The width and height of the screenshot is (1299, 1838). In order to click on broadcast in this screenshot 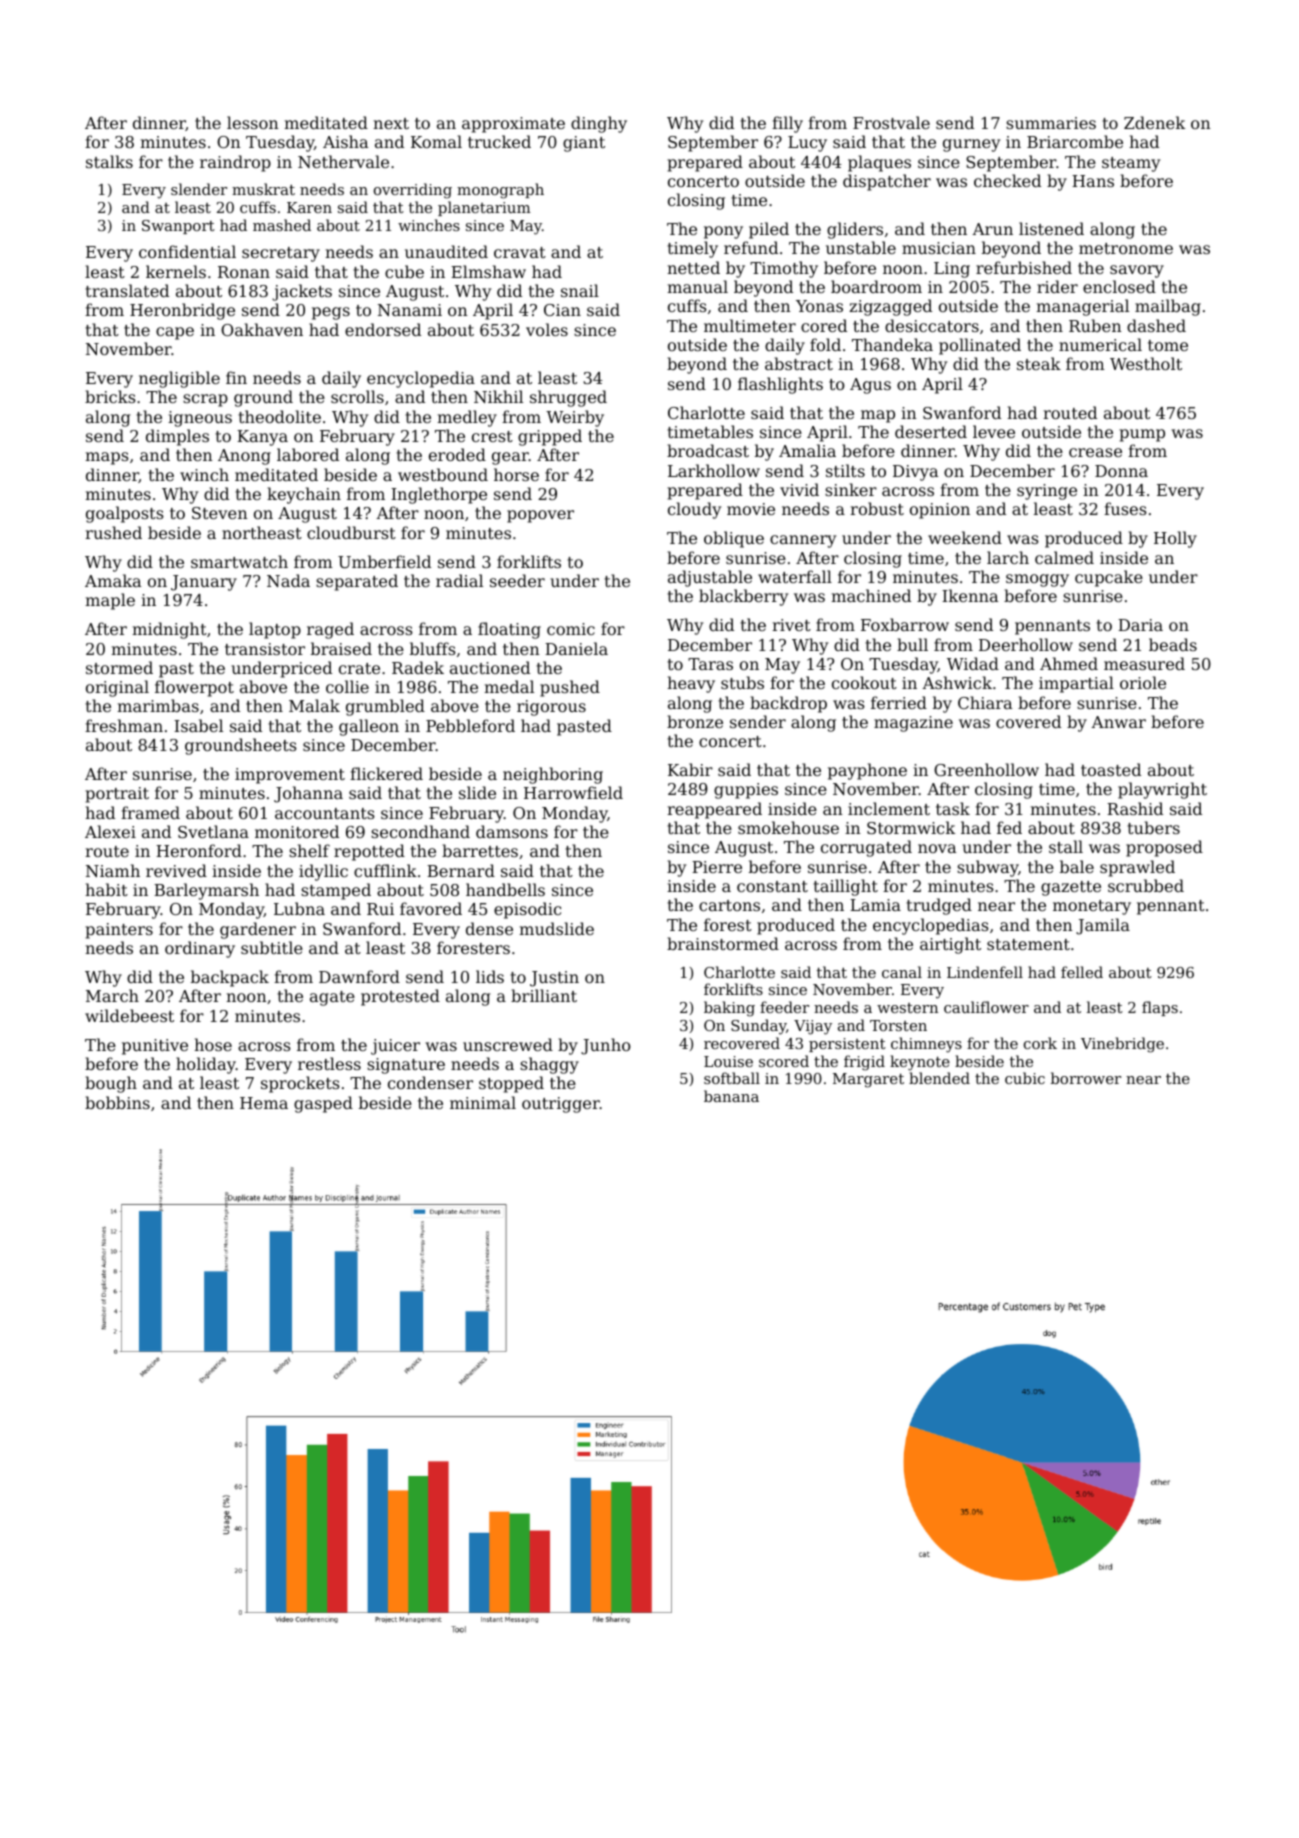, I will do `click(708, 450)`.
